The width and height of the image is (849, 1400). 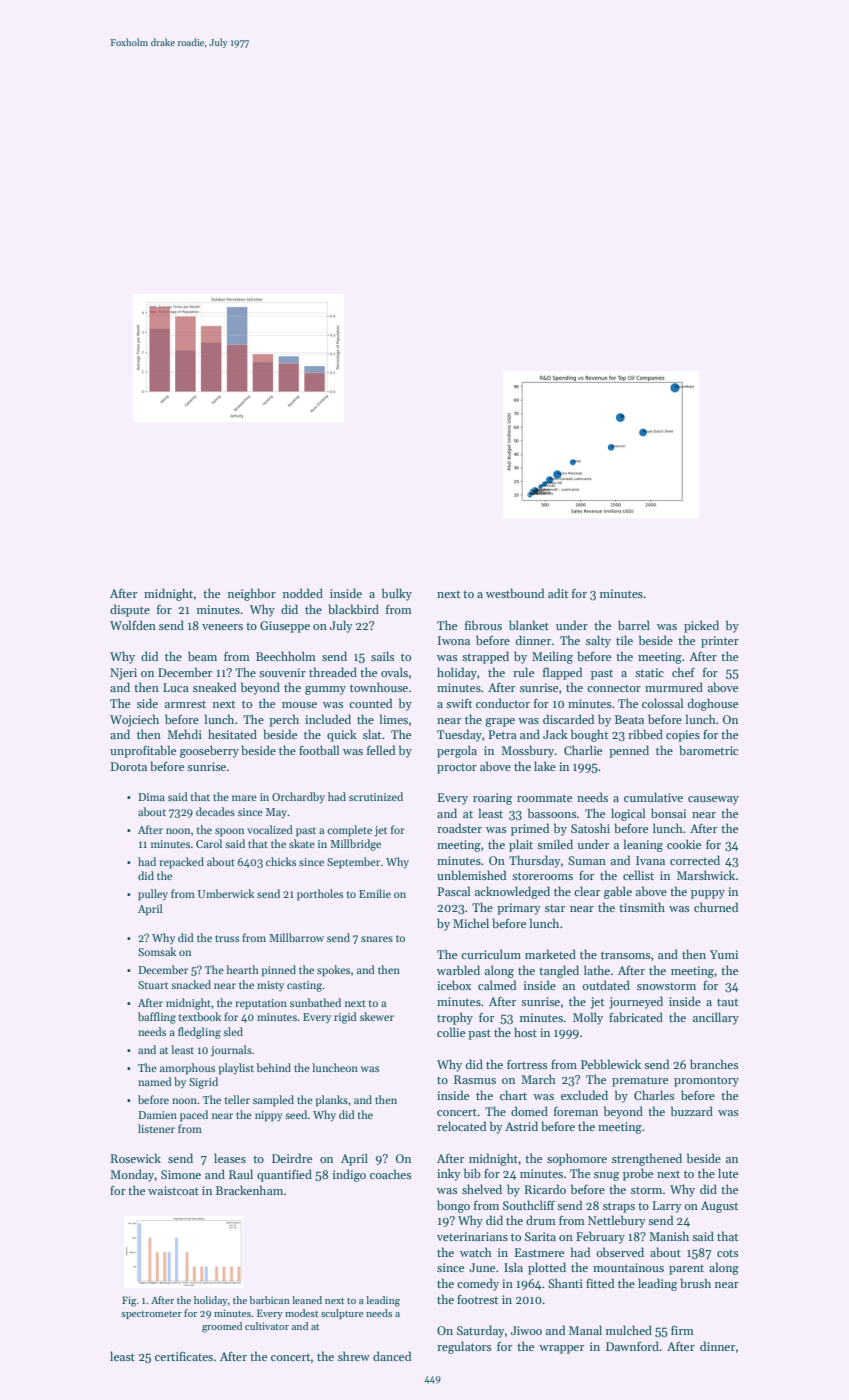 What do you see at coordinates (123, 674) in the image?
I see `Njeri` at bounding box center [123, 674].
